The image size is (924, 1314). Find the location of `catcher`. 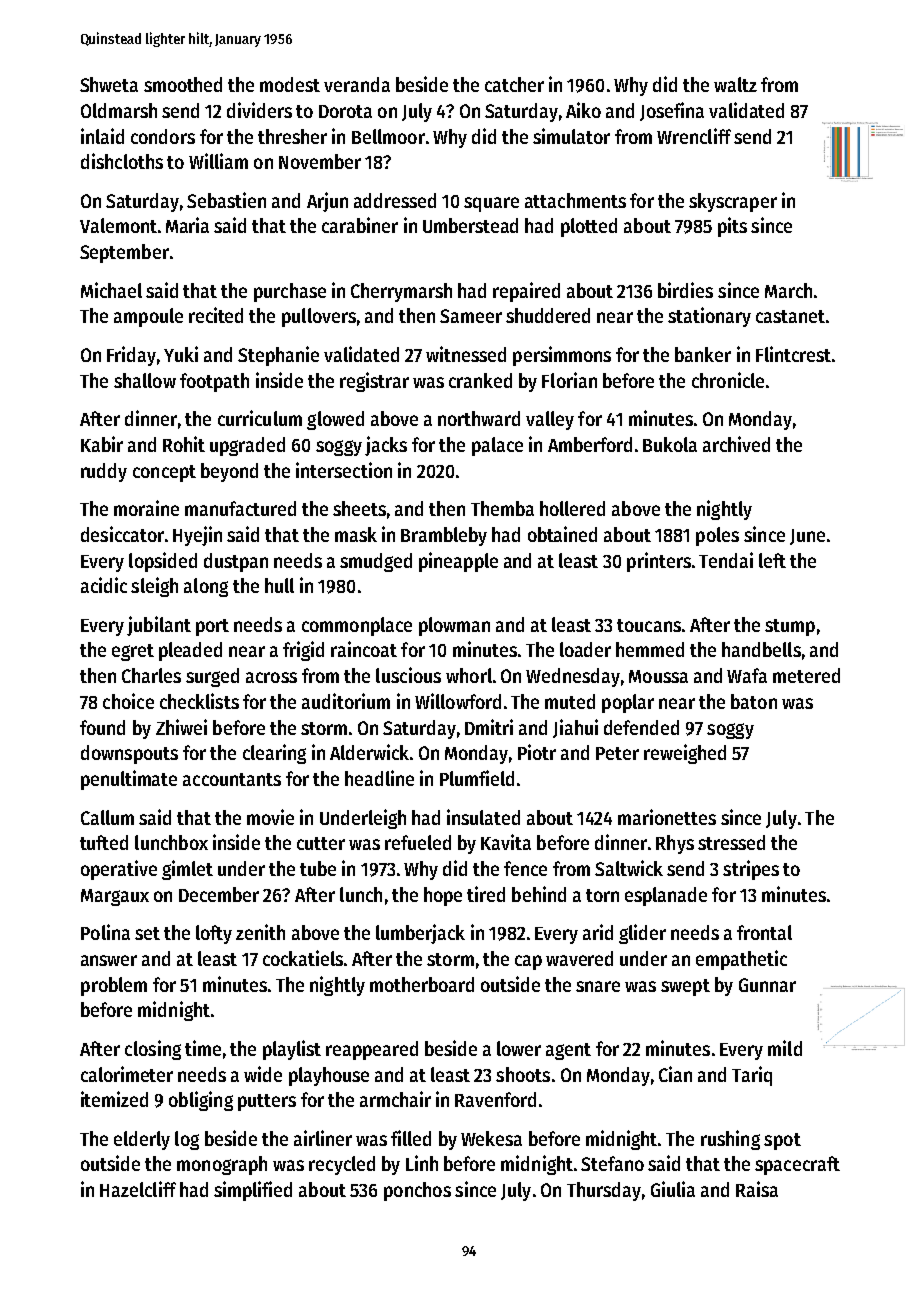

catcher is located at coordinates (514, 84).
